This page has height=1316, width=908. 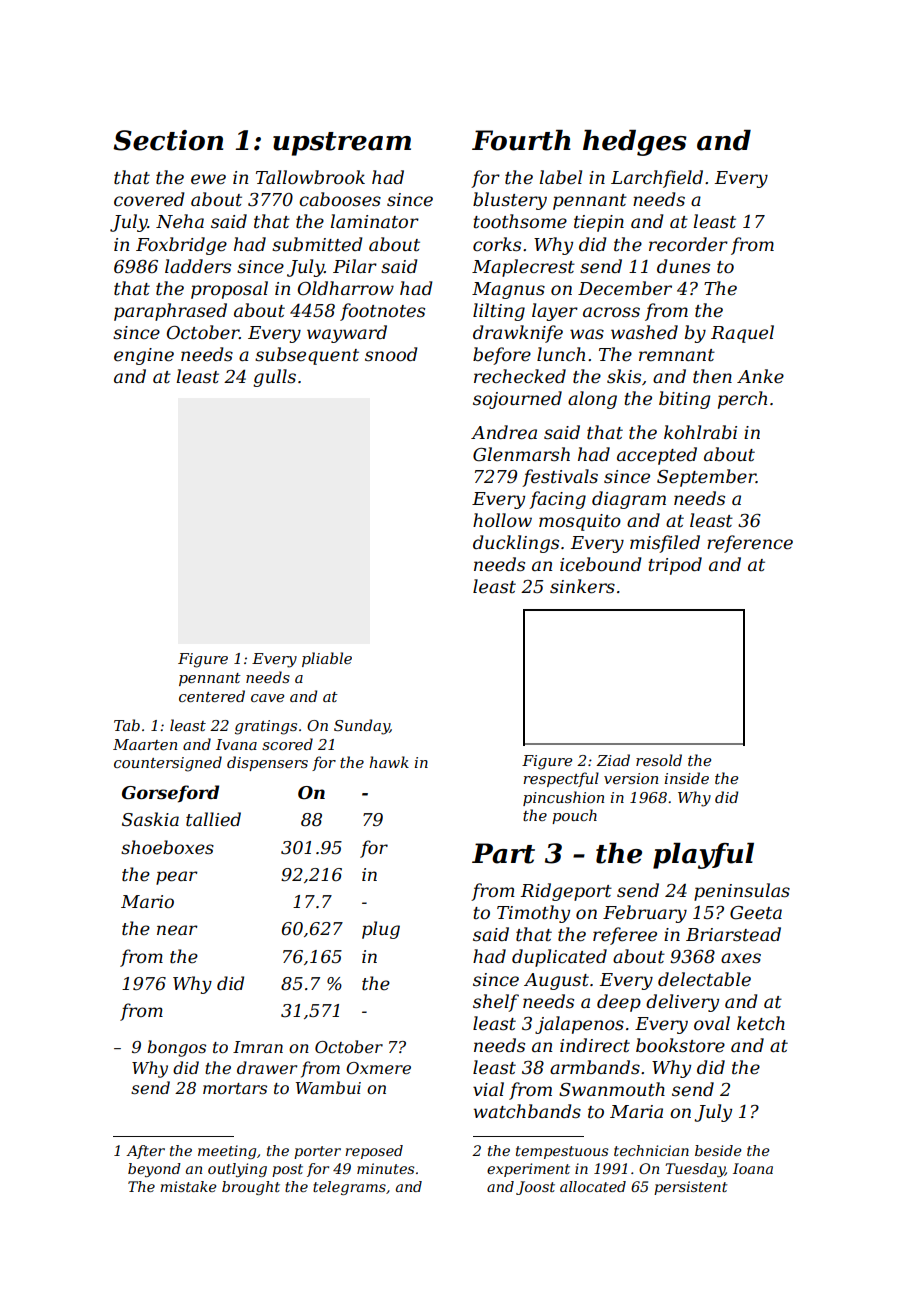 I want to click on engine, so click(x=144, y=356).
